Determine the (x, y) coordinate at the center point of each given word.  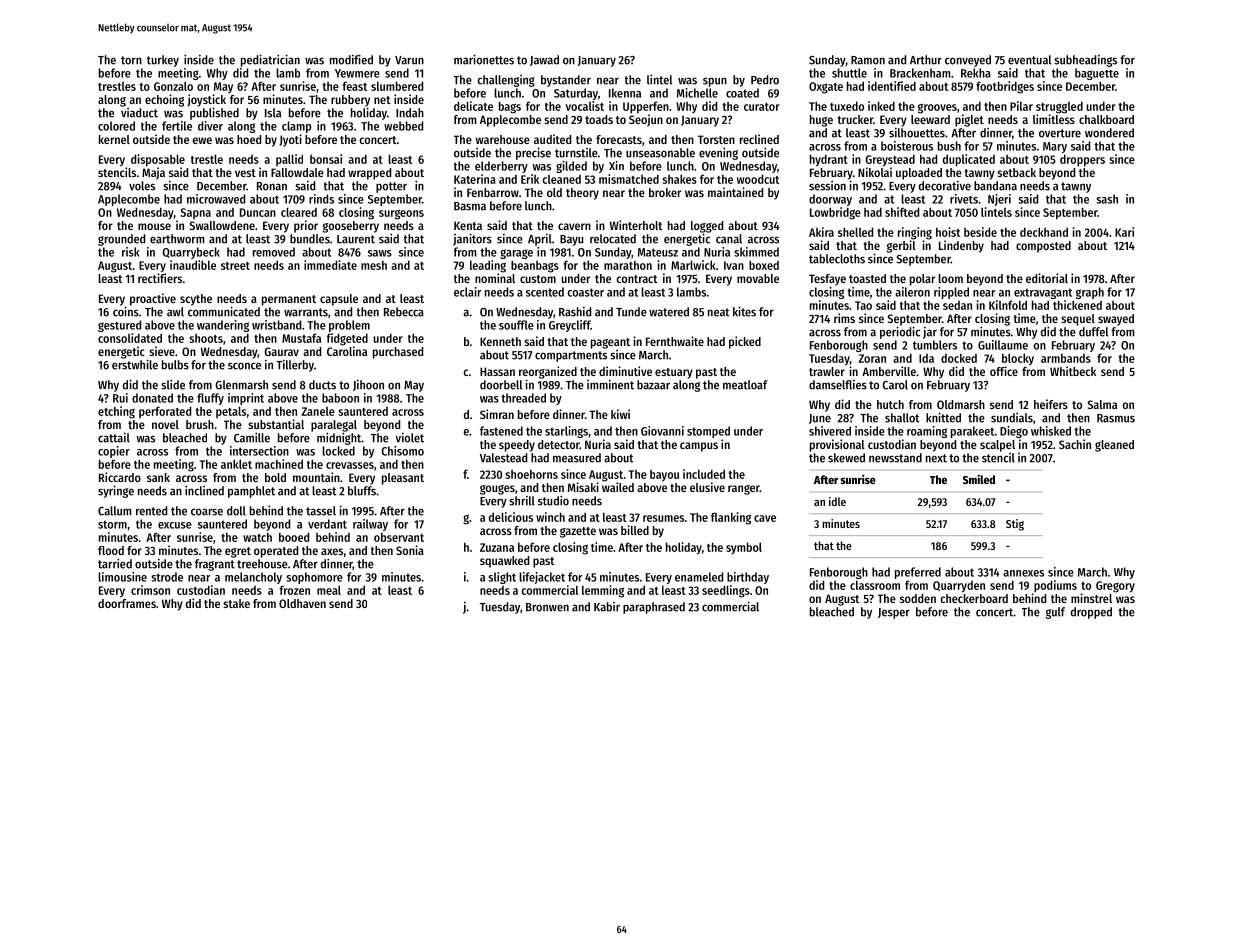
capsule (339, 300)
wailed (618, 487)
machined (279, 464)
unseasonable (660, 153)
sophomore (314, 578)
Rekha (976, 73)
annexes (1023, 573)
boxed (764, 265)
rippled (951, 293)
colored (116, 126)
